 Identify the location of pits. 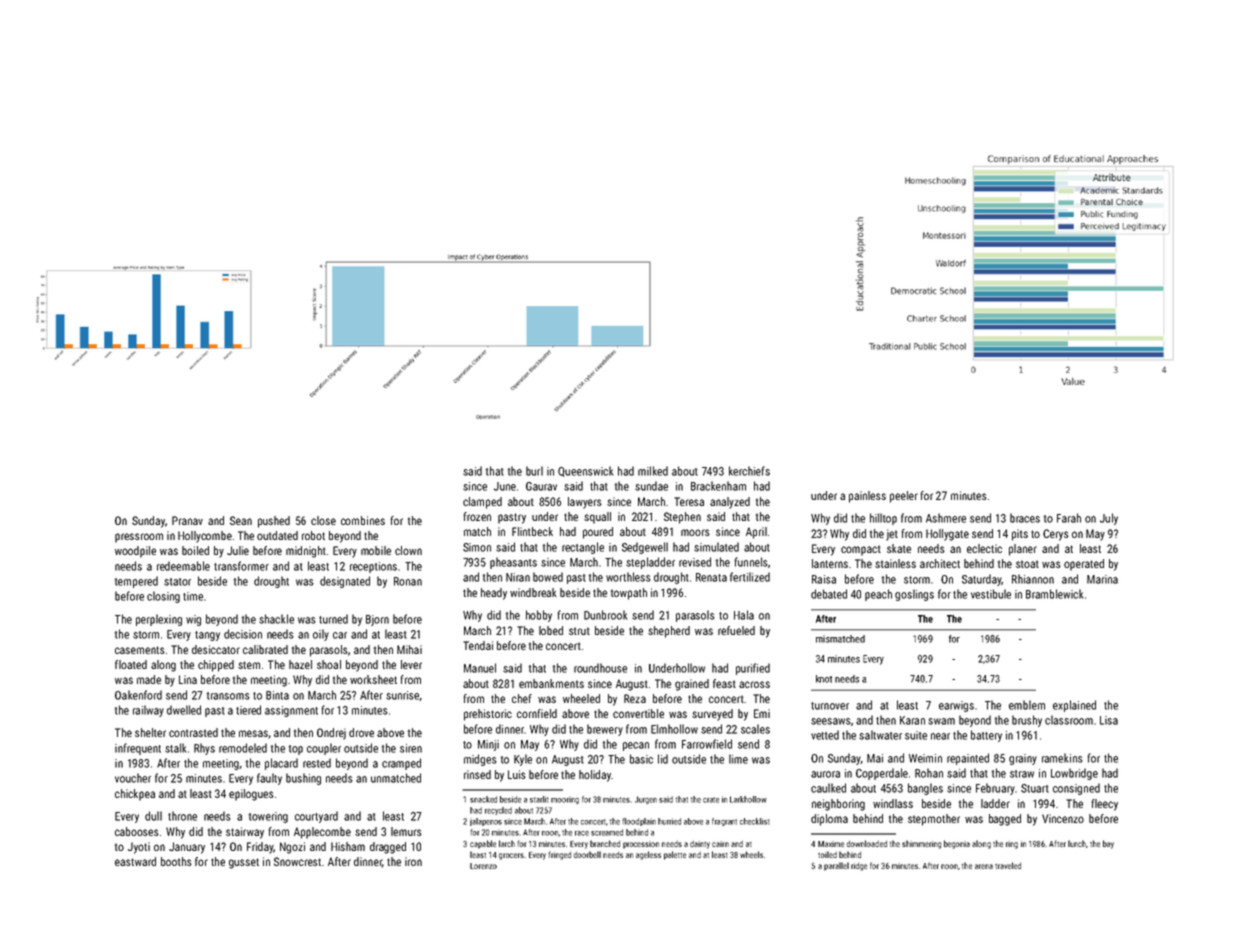
(1020, 535).
